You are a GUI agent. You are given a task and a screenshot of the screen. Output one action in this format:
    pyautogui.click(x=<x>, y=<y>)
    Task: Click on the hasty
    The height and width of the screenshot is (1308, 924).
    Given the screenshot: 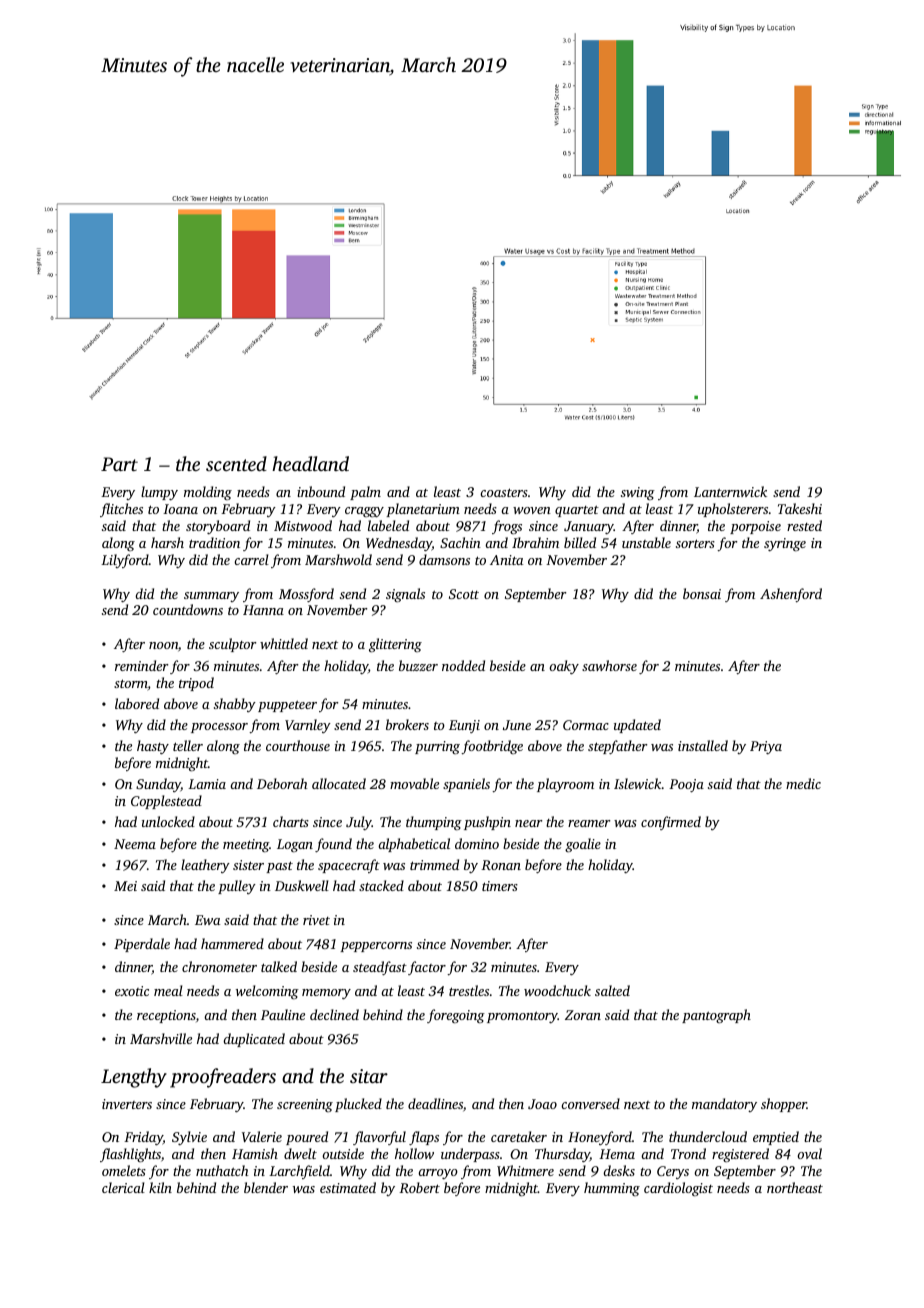 What is the action you would take?
    pyautogui.click(x=153, y=747)
